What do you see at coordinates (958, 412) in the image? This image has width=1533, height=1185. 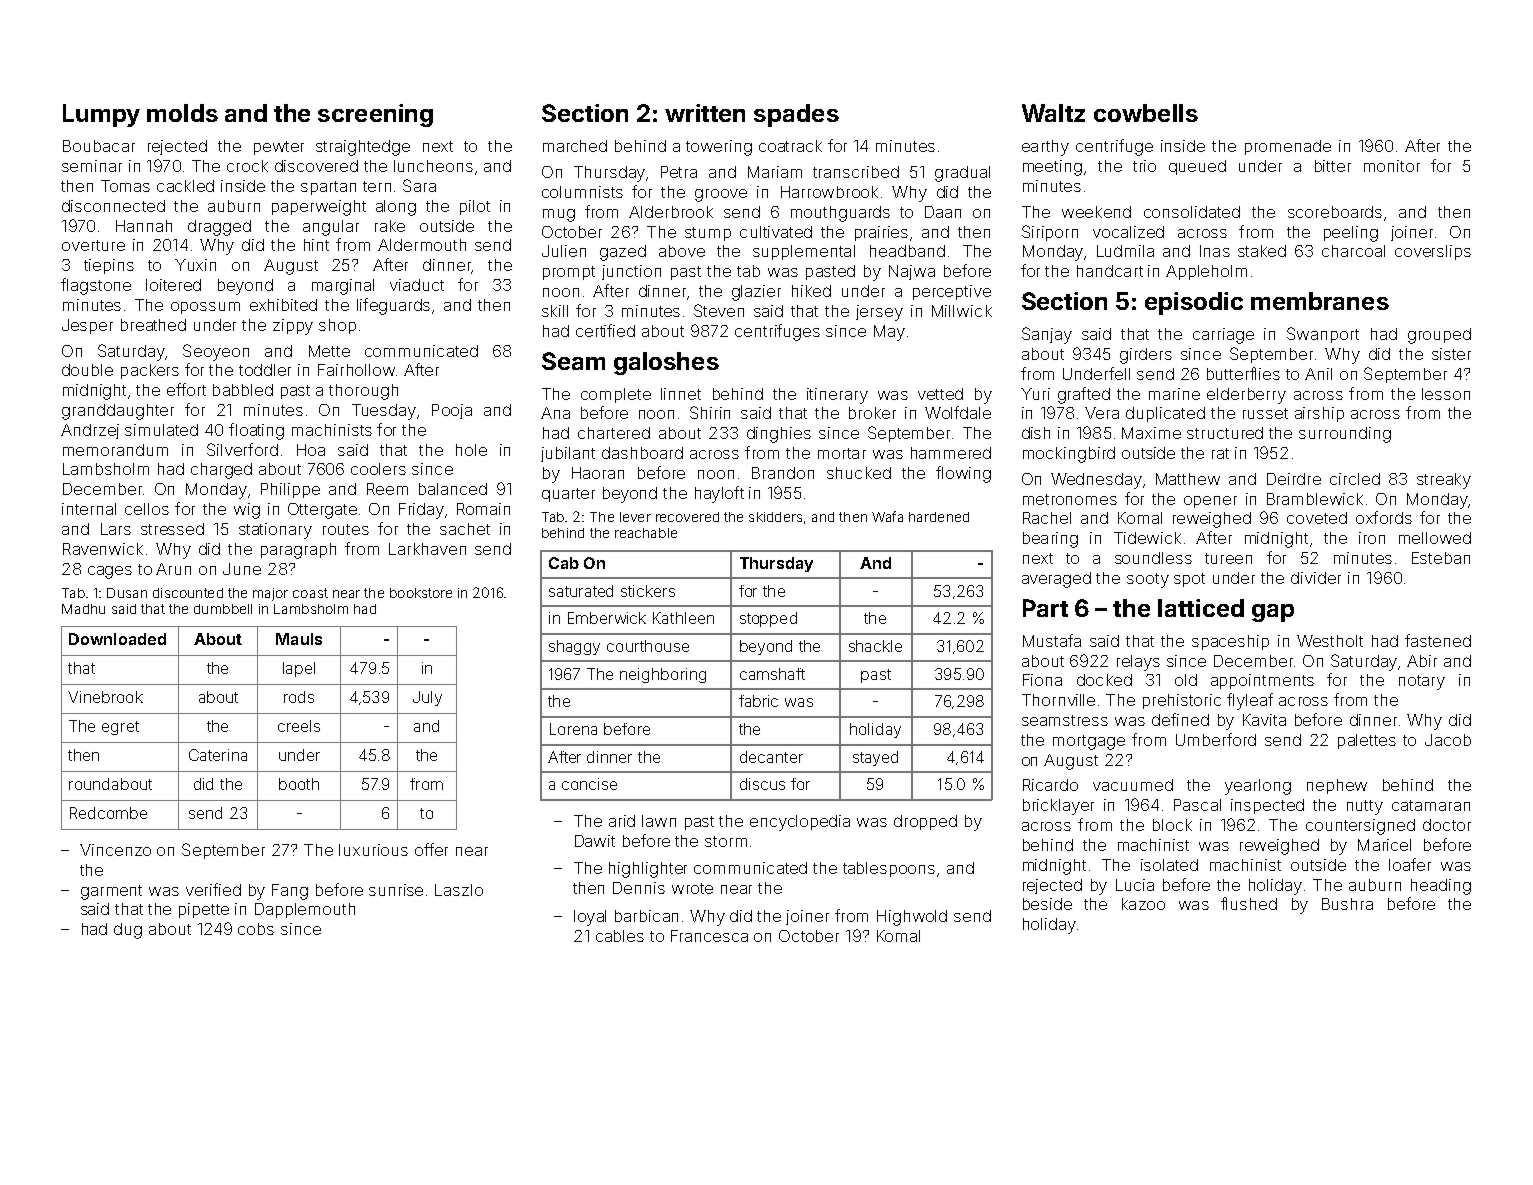 I see `Wolfdale` at bounding box center [958, 412].
